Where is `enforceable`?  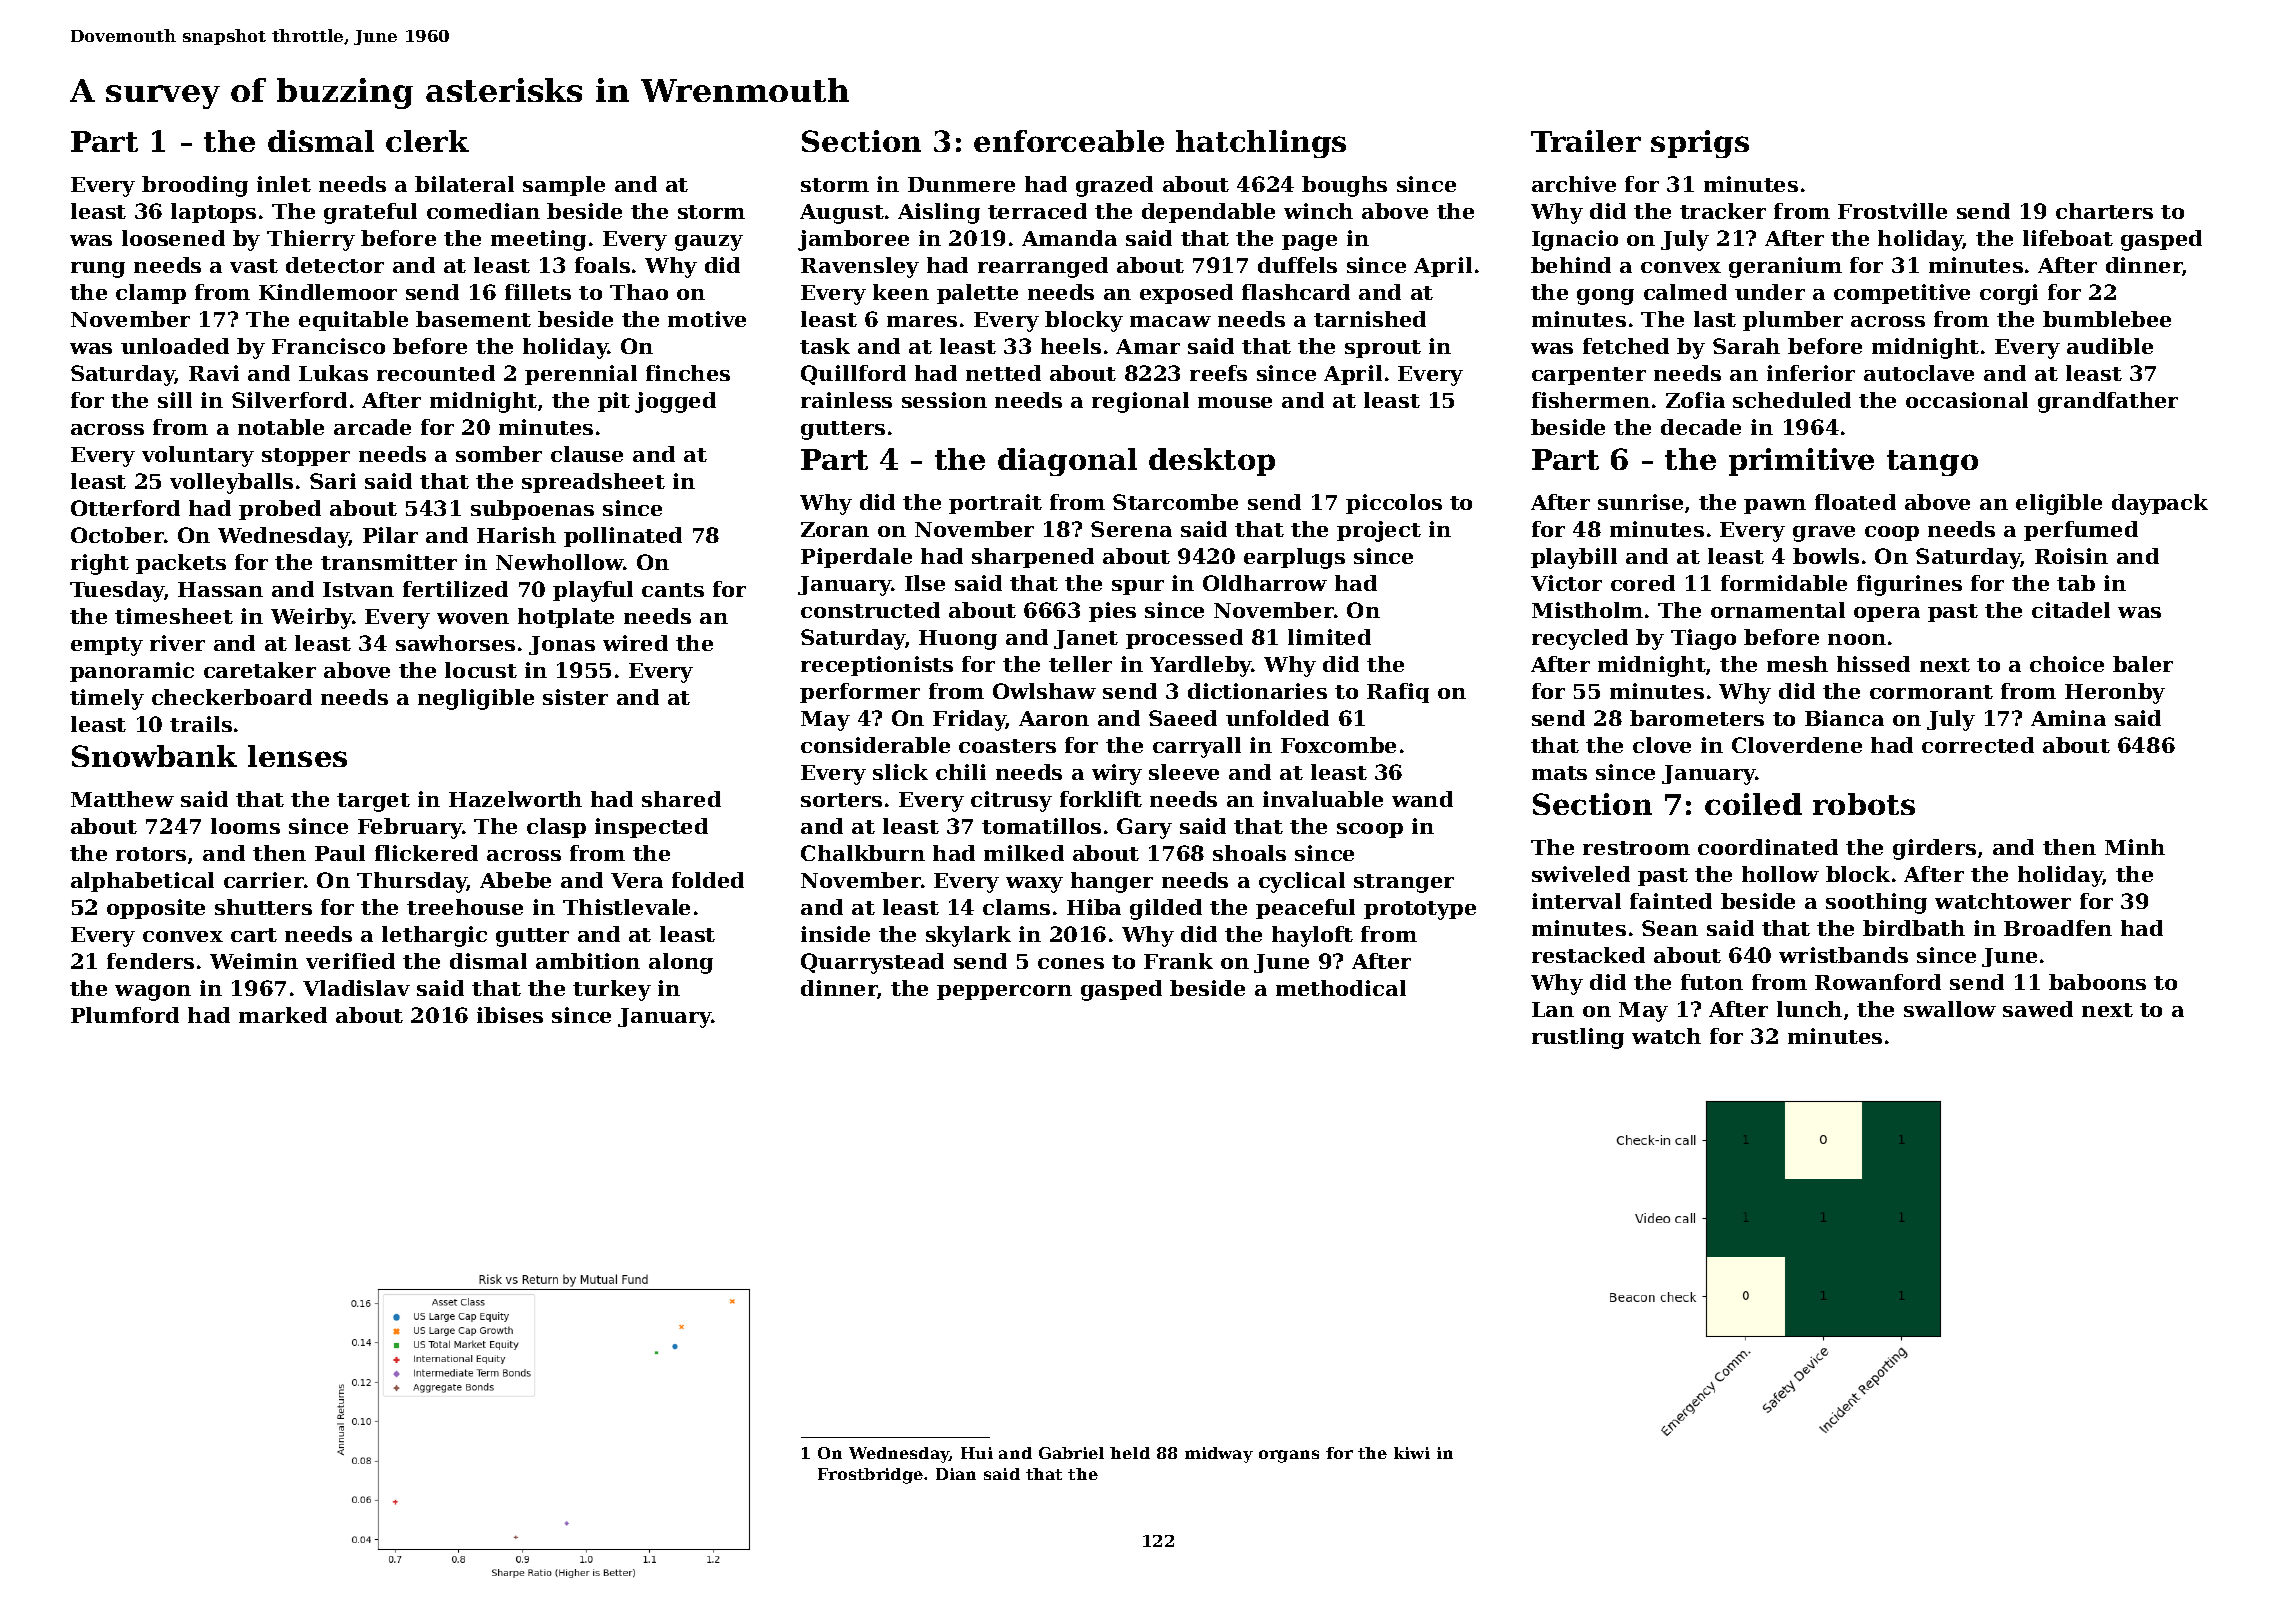
enforceable is located at coordinates (1069, 141).
